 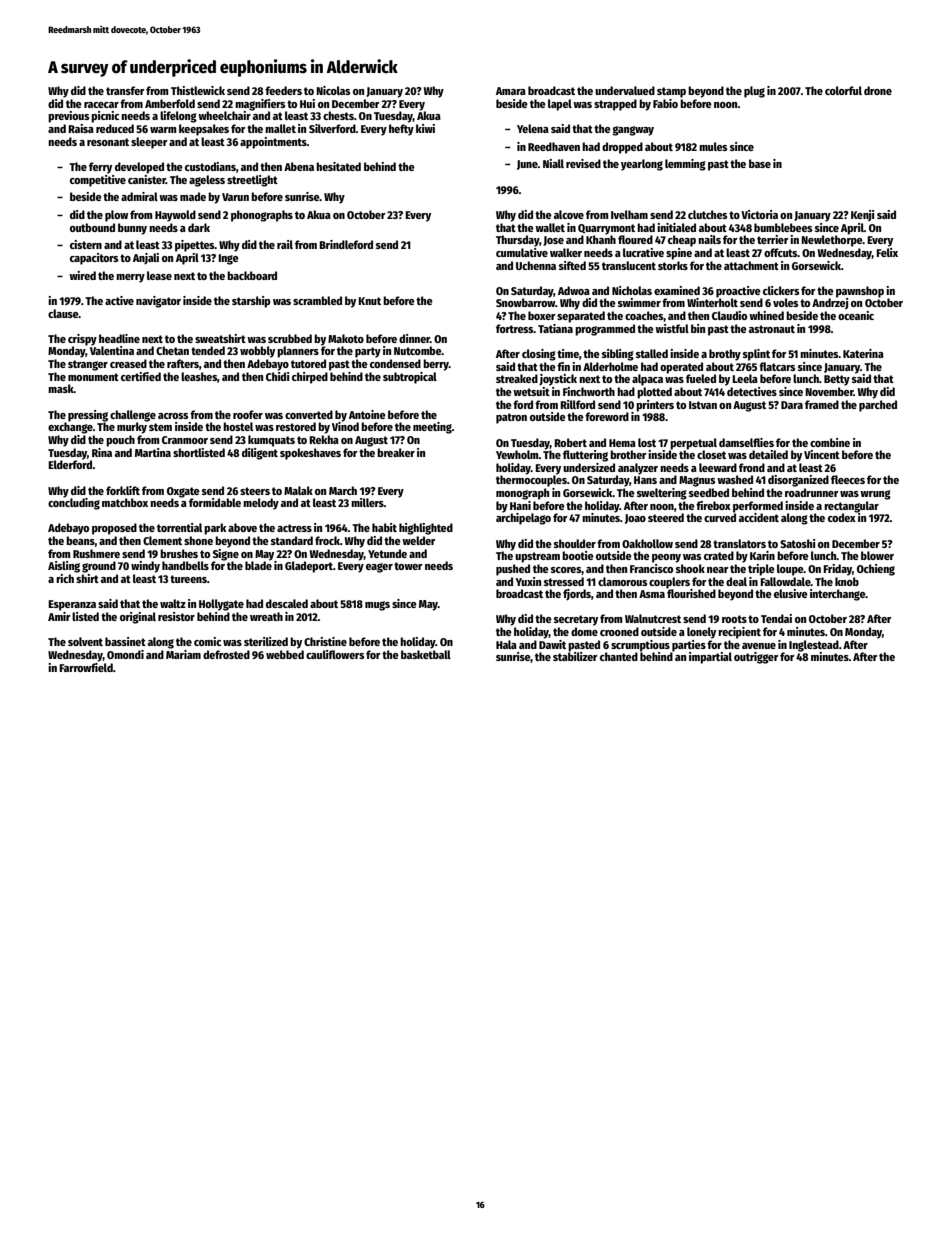 What do you see at coordinates (251, 302) in the page?
I see `starship` at bounding box center [251, 302].
